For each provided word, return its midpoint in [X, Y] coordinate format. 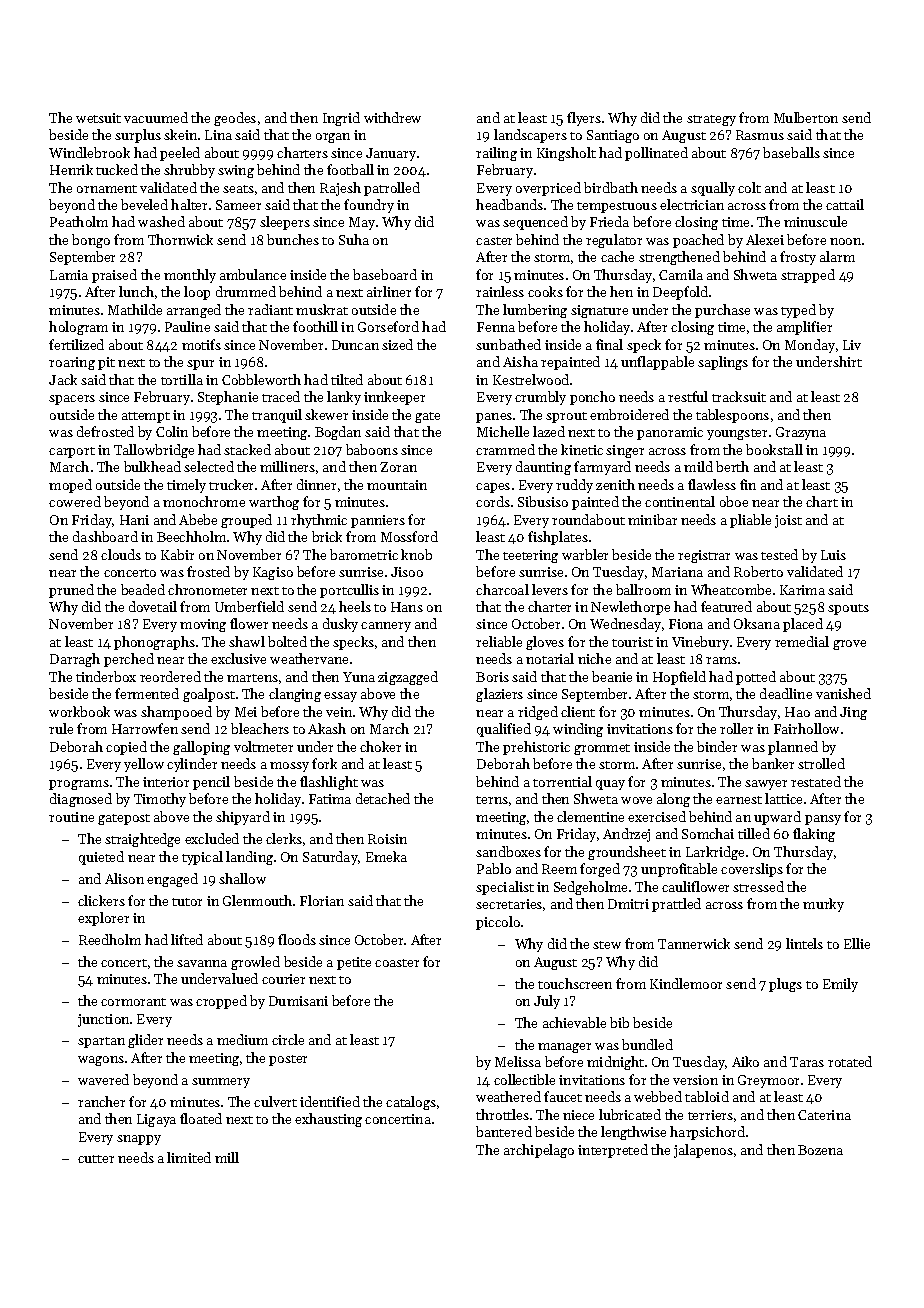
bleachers [260, 728]
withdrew [392, 117]
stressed [758, 886]
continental [680, 501]
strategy [711, 120]
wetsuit [98, 118]
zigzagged [408, 678]
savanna [202, 963]
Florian [322, 900]
